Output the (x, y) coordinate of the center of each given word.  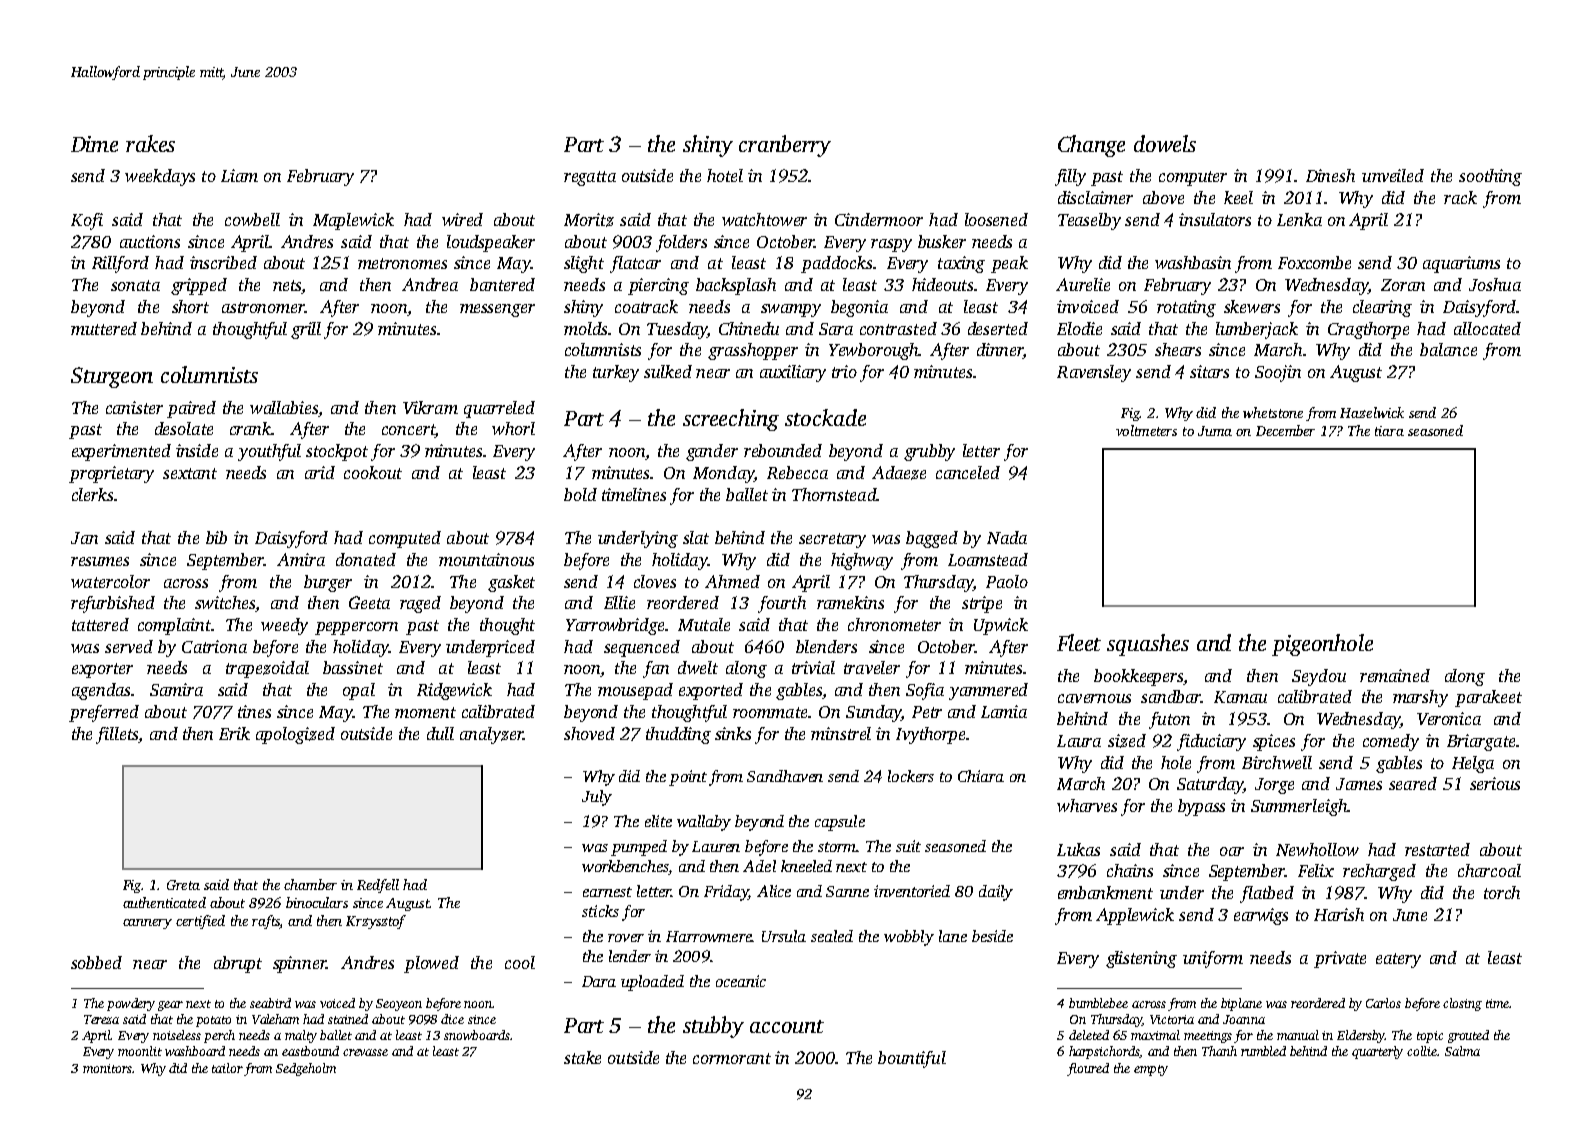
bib (216, 537)
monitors (107, 1068)
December (1285, 430)
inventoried (912, 891)
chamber (310, 884)
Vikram (430, 407)
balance (1448, 349)
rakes (150, 143)
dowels (1165, 143)
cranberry (785, 146)
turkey (616, 373)
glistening (1141, 959)
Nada (1007, 537)
